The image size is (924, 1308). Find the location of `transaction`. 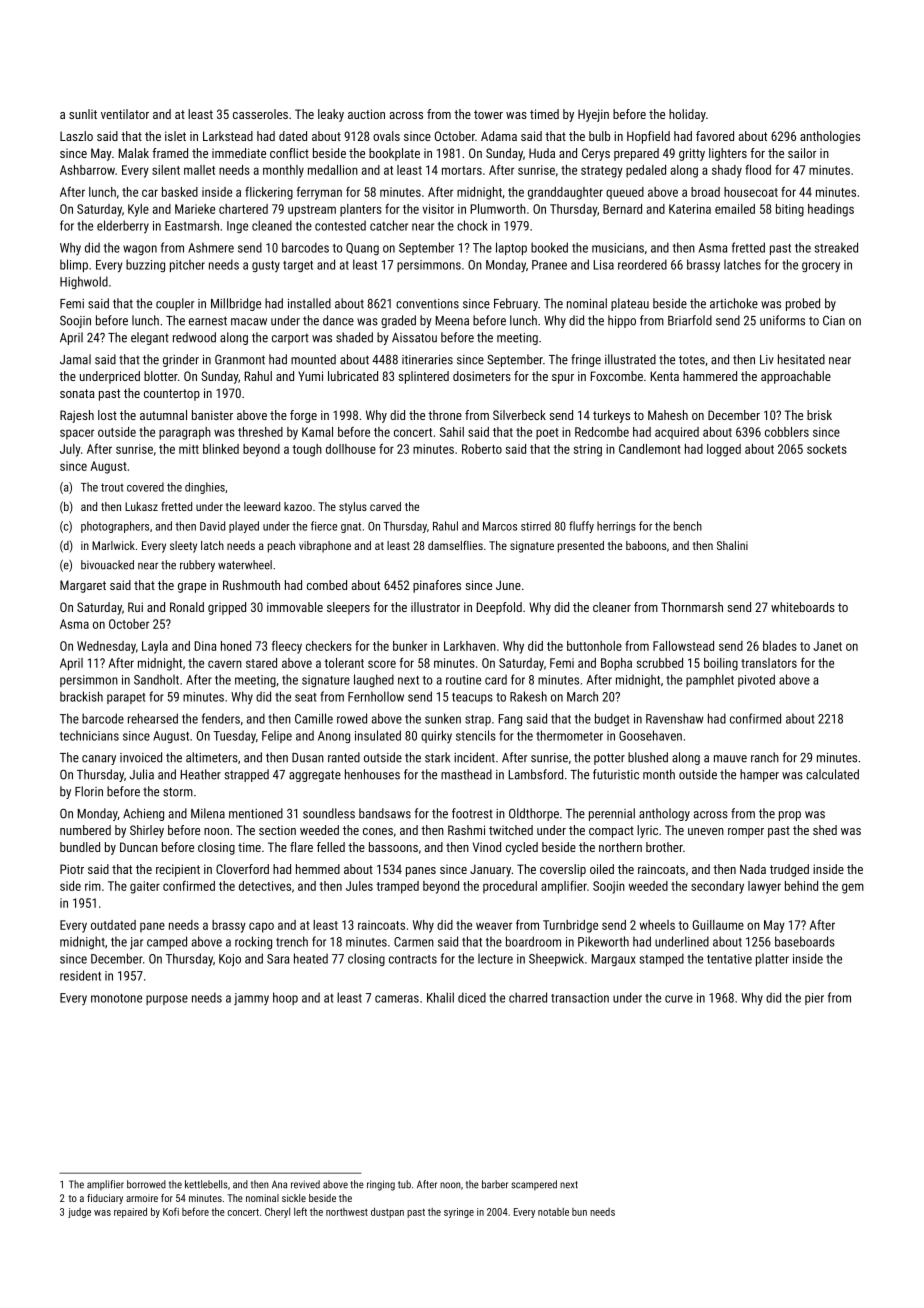

transaction is located at coordinates (580, 998).
